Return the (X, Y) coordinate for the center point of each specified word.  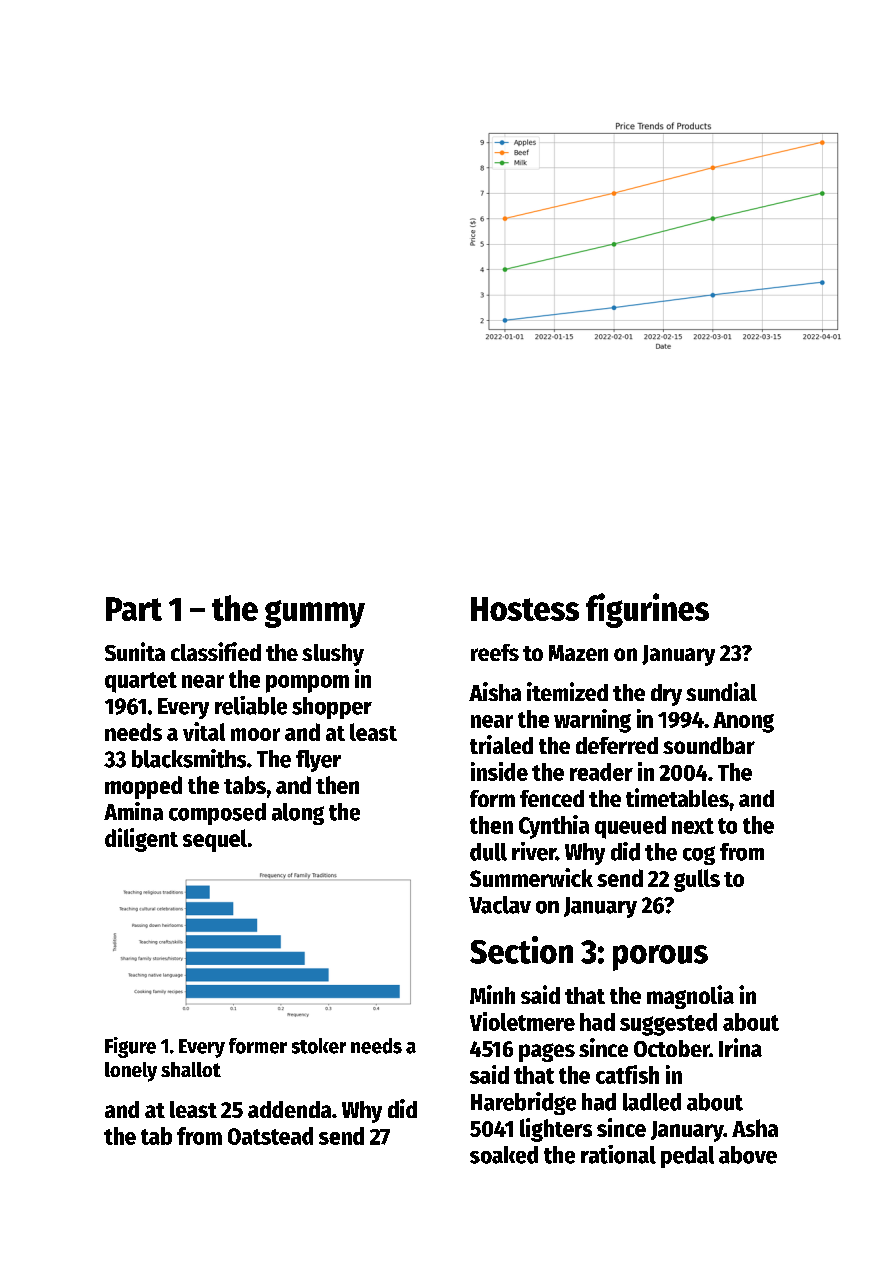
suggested (668, 1024)
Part (134, 609)
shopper (332, 708)
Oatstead (270, 1136)
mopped (143, 787)
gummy (315, 614)
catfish (627, 1074)
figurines (647, 610)
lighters (556, 1130)
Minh (492, 994)
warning (592, 721)
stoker (319, 1046)
